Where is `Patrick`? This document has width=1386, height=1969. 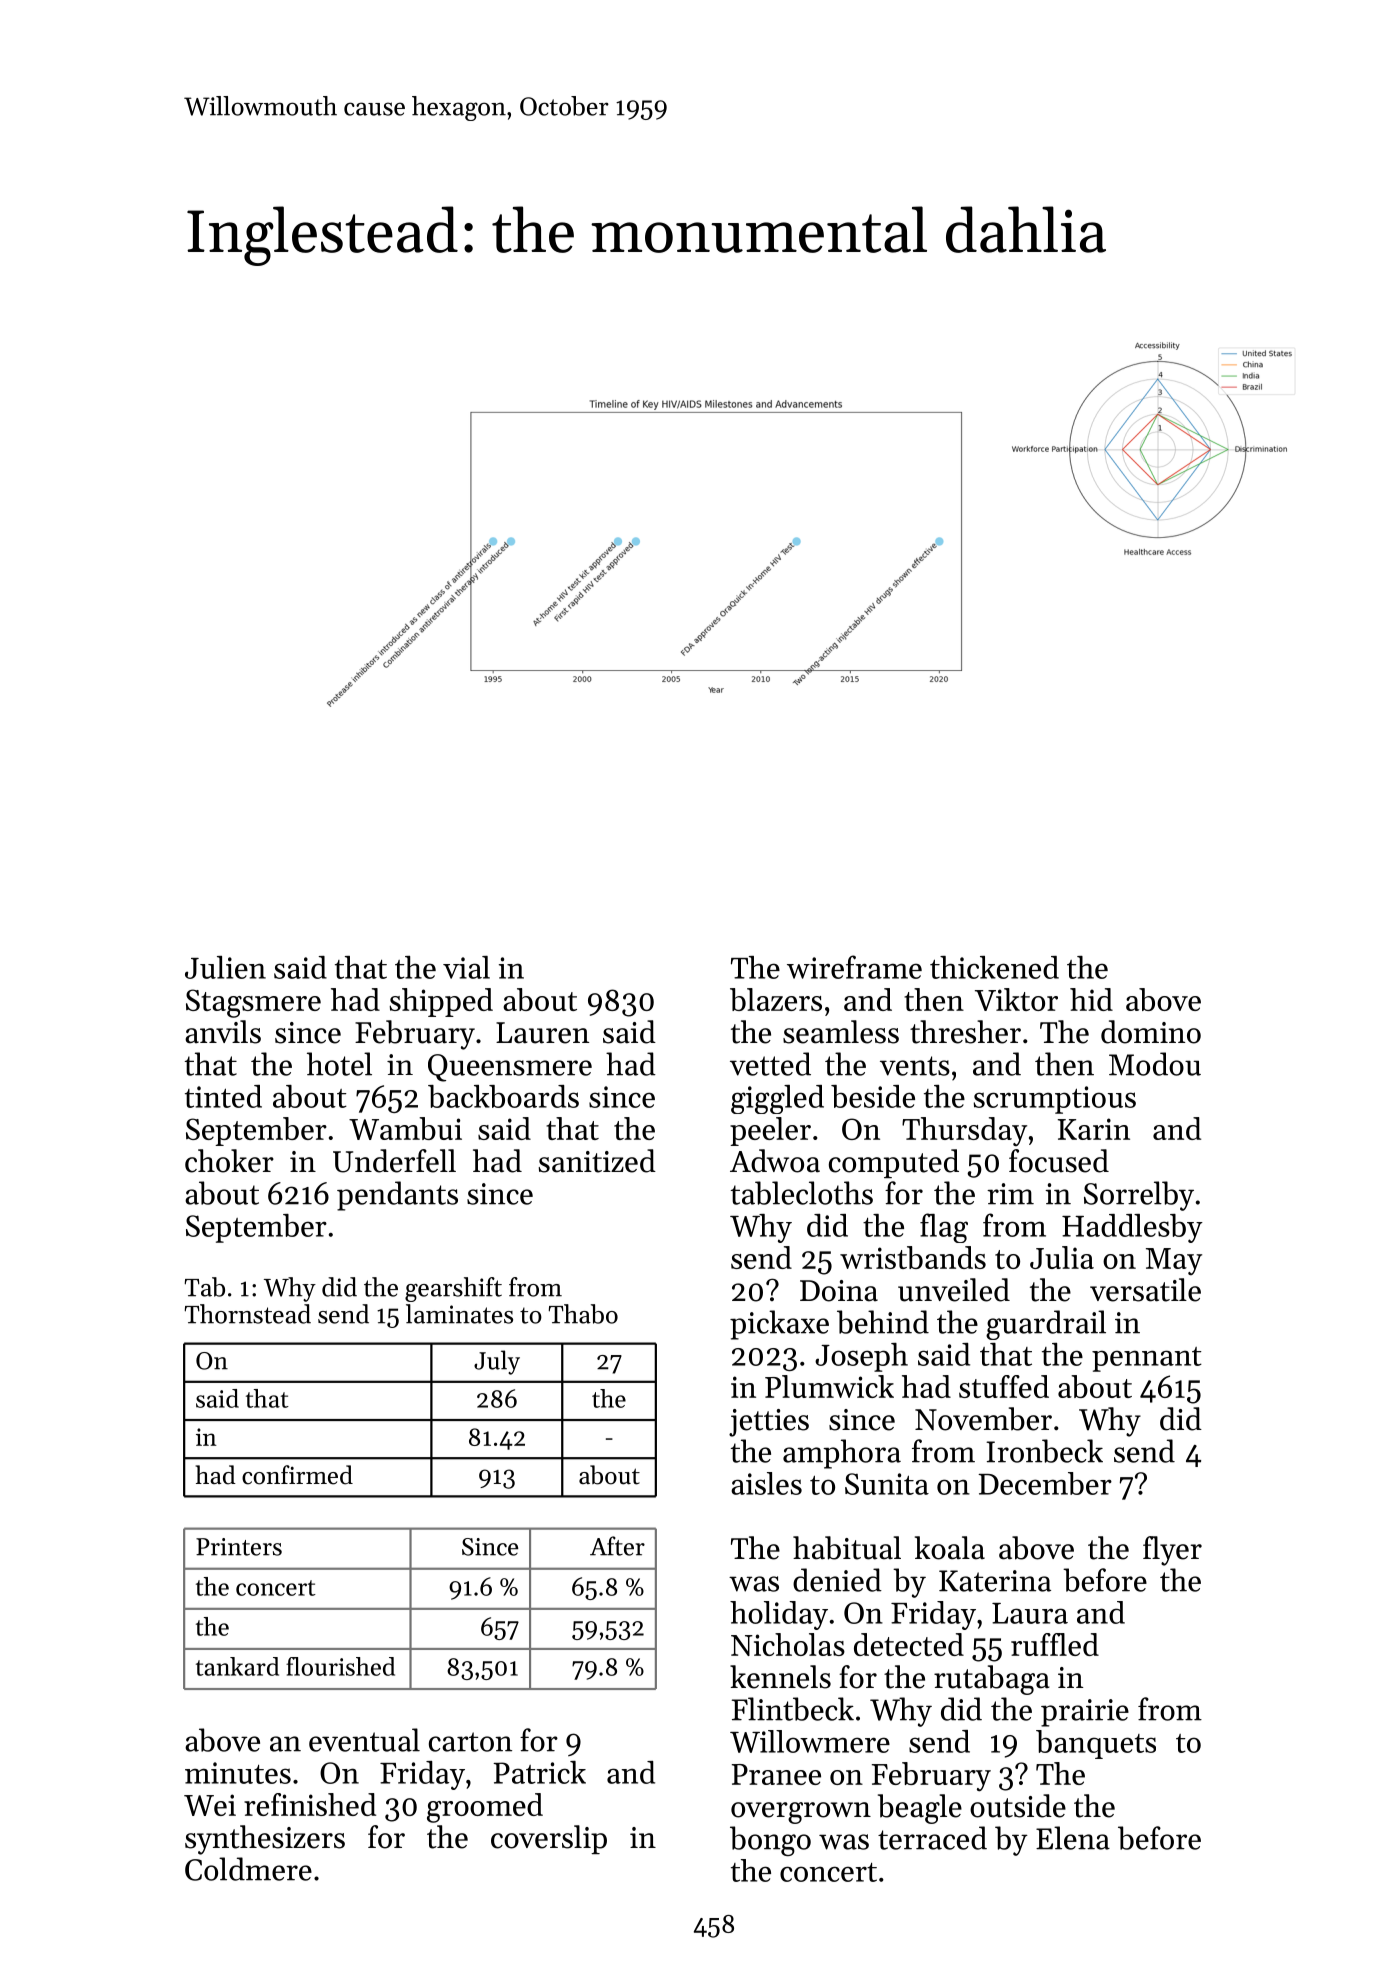
Patrick is located at coordinates (539, 1772).
